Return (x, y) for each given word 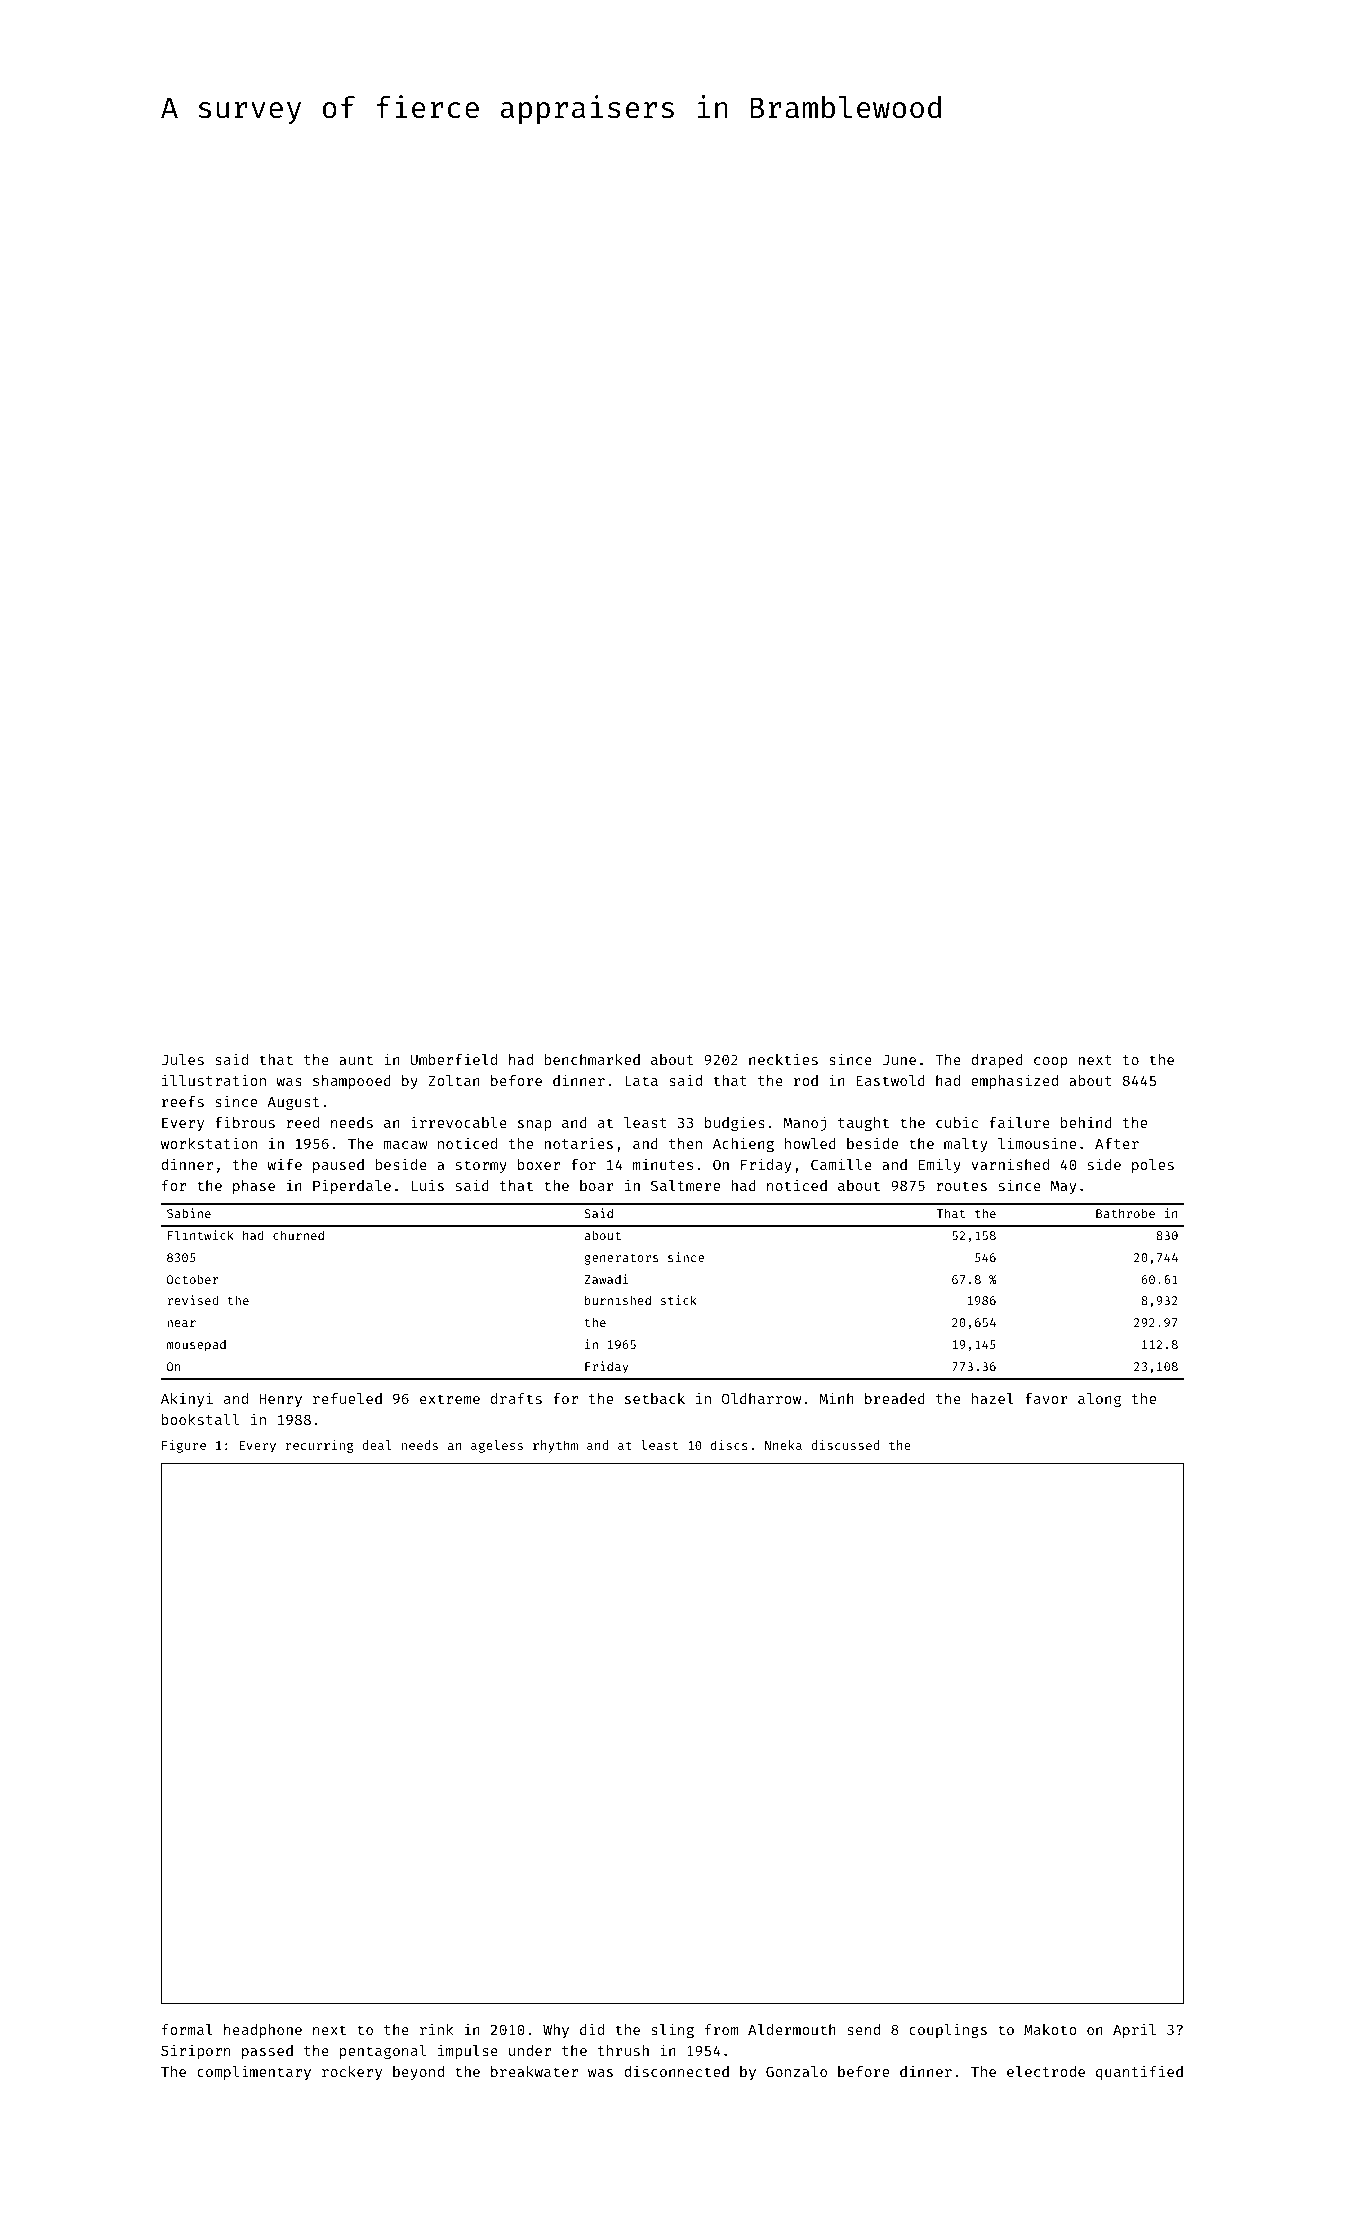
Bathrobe (1125, 1213)
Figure (184, 1446)
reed (303, 1122)
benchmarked (592, 1059)
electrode (1046, 2071)
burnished (618, 1300)
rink (437, 2029)
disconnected (676, 2071)
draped (997, 1061)
